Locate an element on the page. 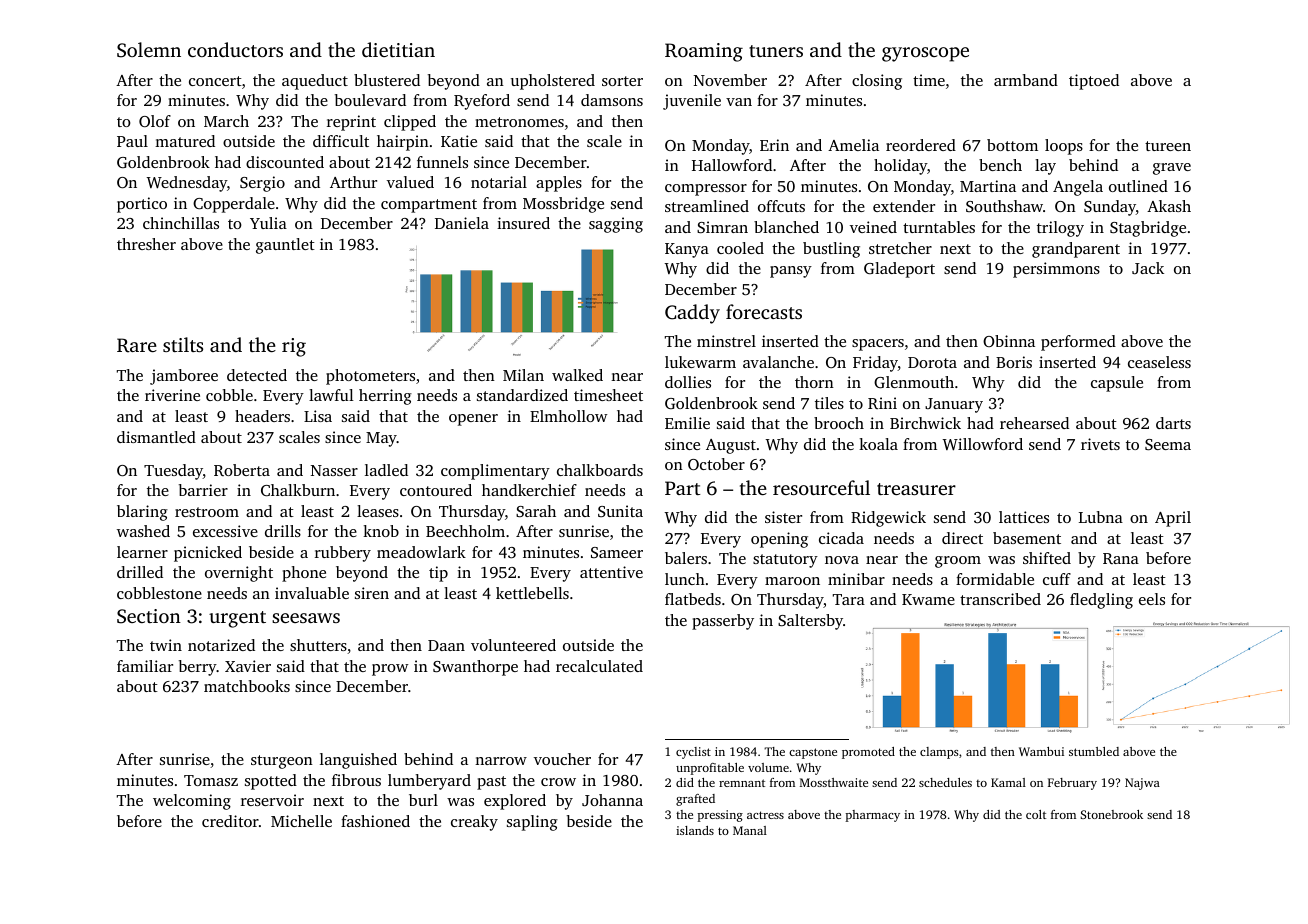 The height and width of the page is (924, 1308). persimmons is located at coordinates (1056, 270).
